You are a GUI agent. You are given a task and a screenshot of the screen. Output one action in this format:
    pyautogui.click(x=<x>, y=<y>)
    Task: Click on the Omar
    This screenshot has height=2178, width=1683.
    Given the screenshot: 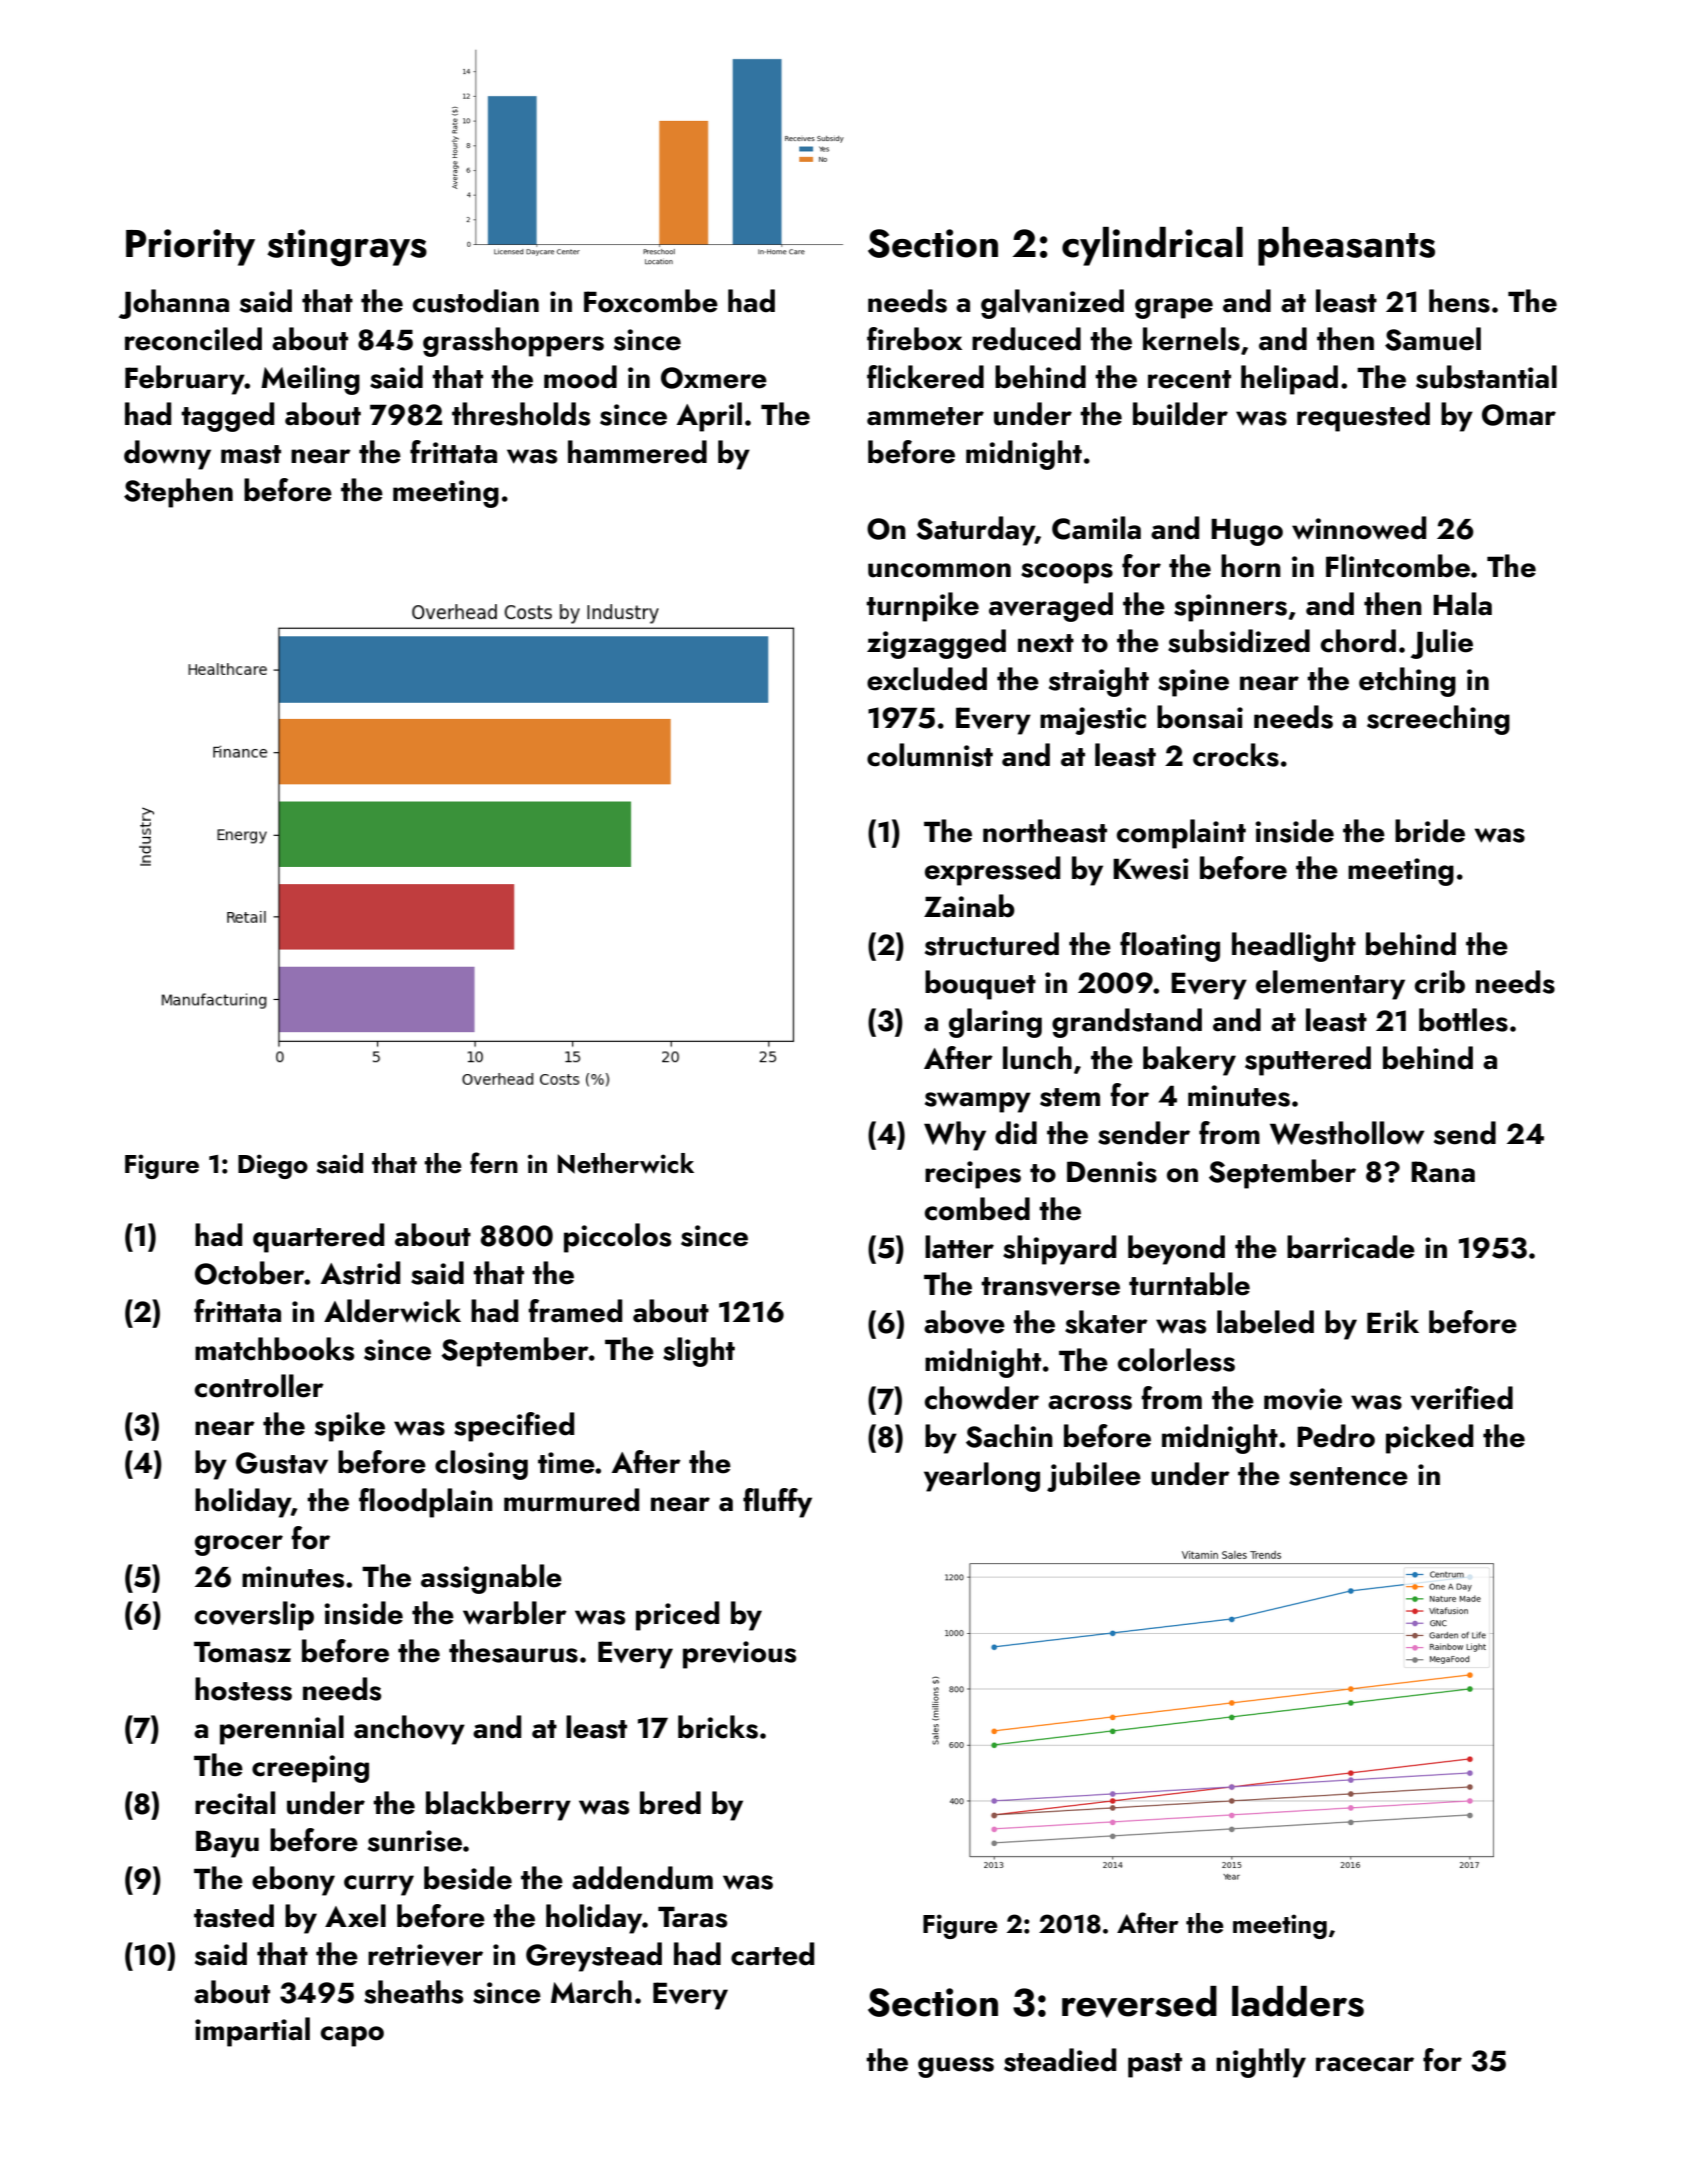 What is the action you would take?
    pyautogui.click(x=1519, y=415)
